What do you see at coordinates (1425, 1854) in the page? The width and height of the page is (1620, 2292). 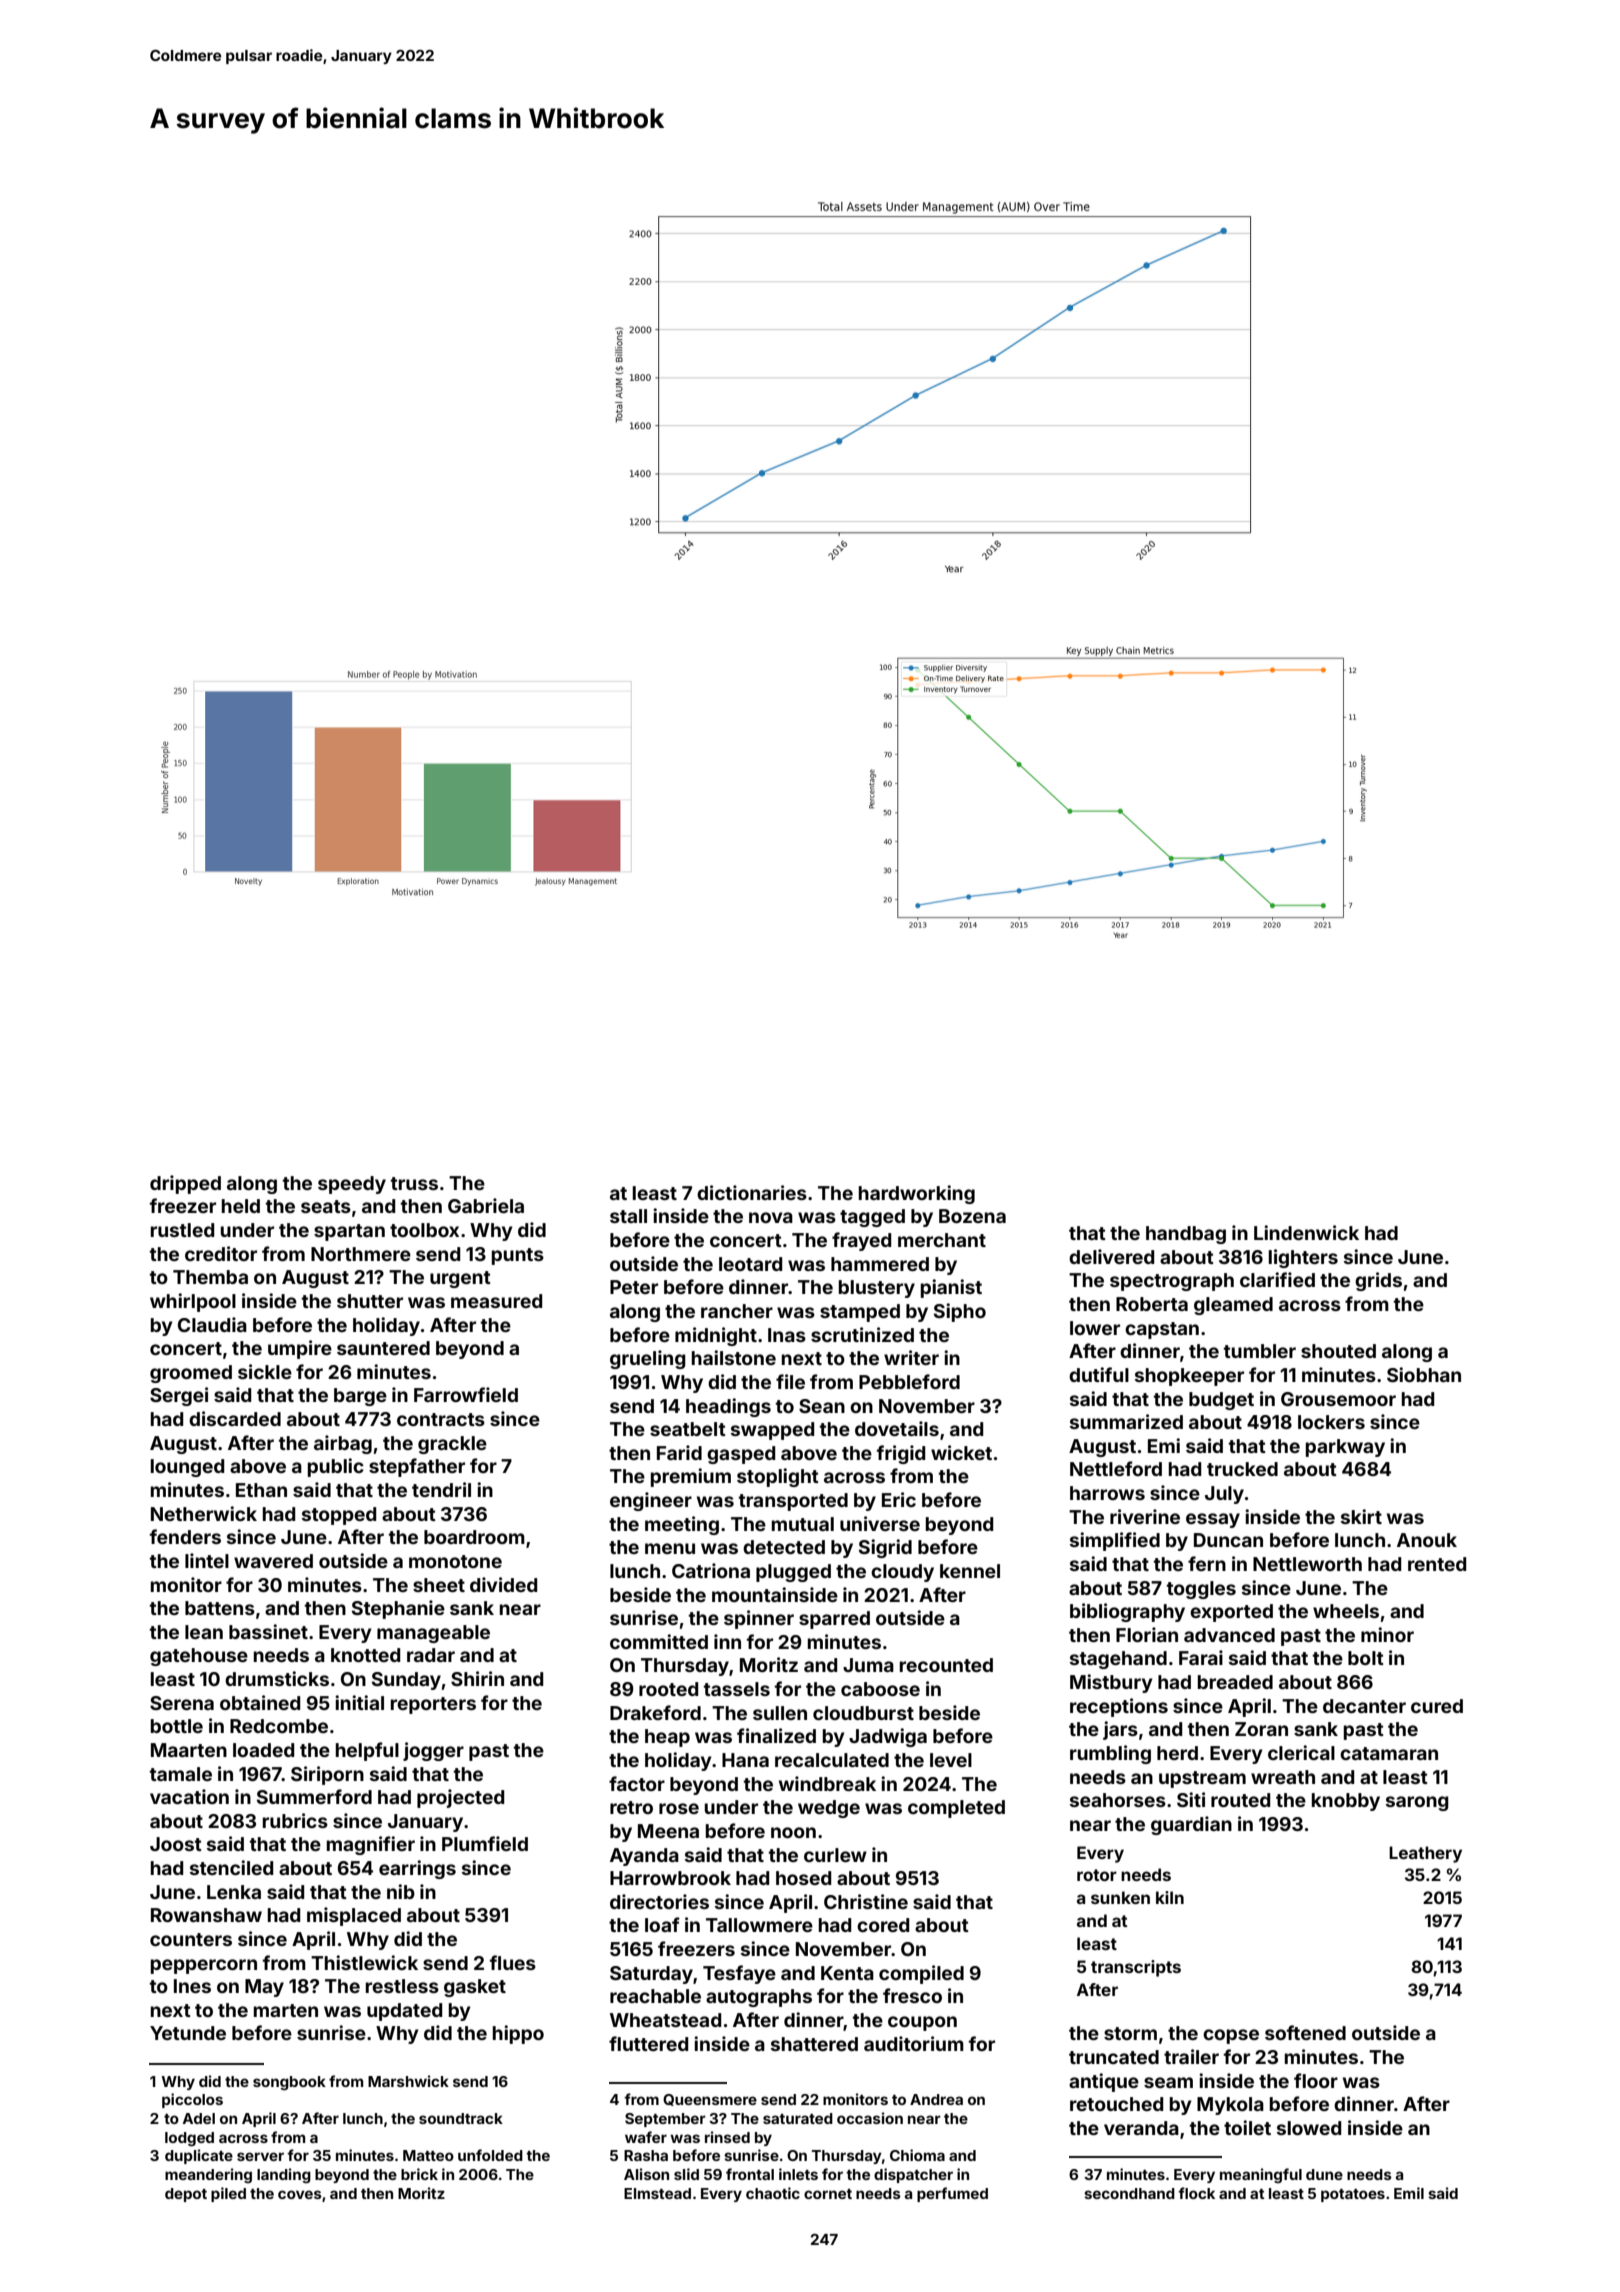 I see `Leathery` at bounding box center [1425, 1854].
